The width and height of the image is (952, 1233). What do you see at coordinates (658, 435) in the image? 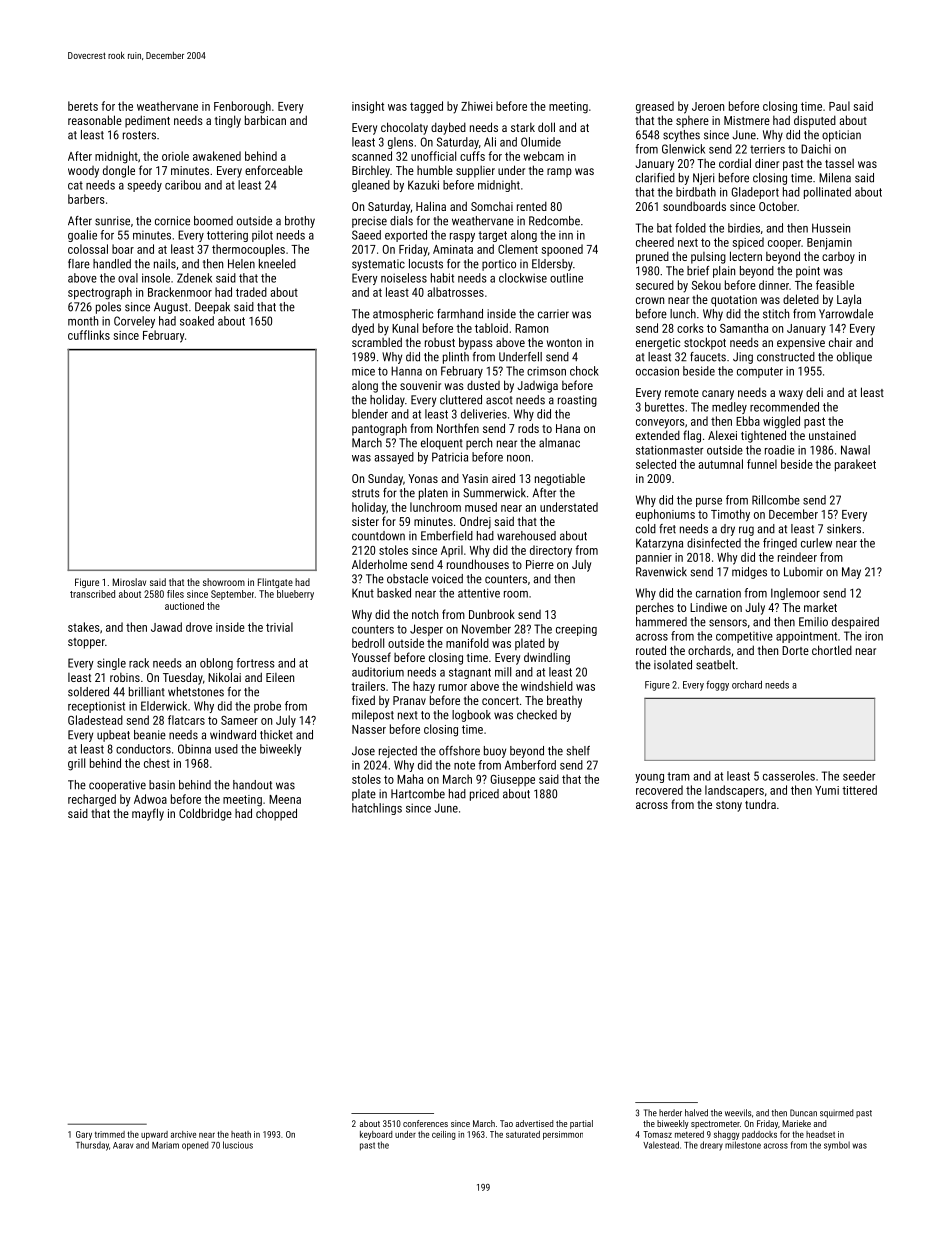
I see `extended` at bounding box center [658, 435].
